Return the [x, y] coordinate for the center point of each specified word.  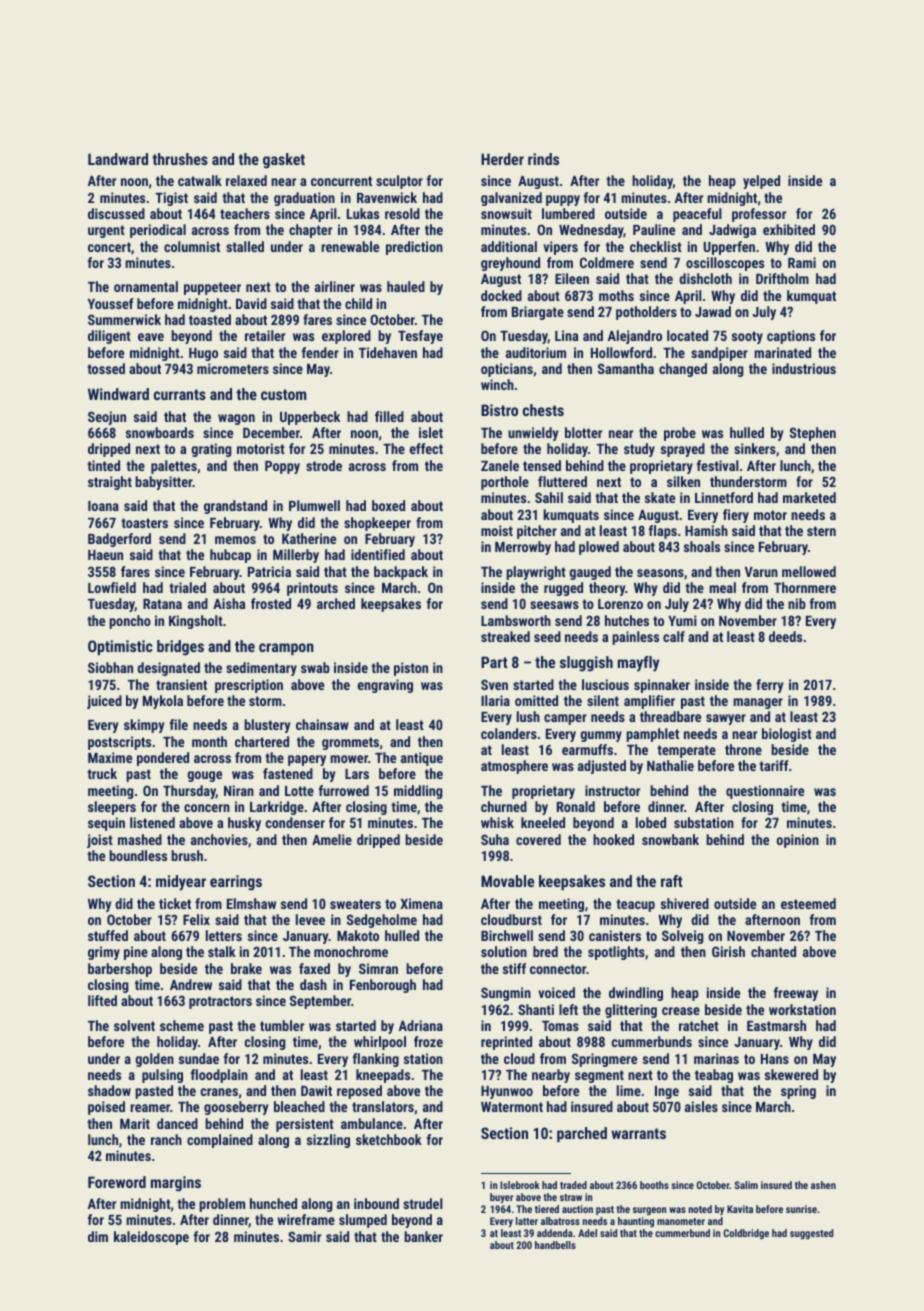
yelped [761, 182]
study [639, 450]
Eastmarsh [776, 1025]
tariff [773, 765]
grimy [104, 953]
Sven [494, 684]
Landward [118, 159]
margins [176, 1184]
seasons [660, 573]
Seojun [107, 418]
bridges [180, 648]
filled [389, 416]
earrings [236, 883]
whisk [497, 822]
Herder [502, 159]
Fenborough [383, 986]
